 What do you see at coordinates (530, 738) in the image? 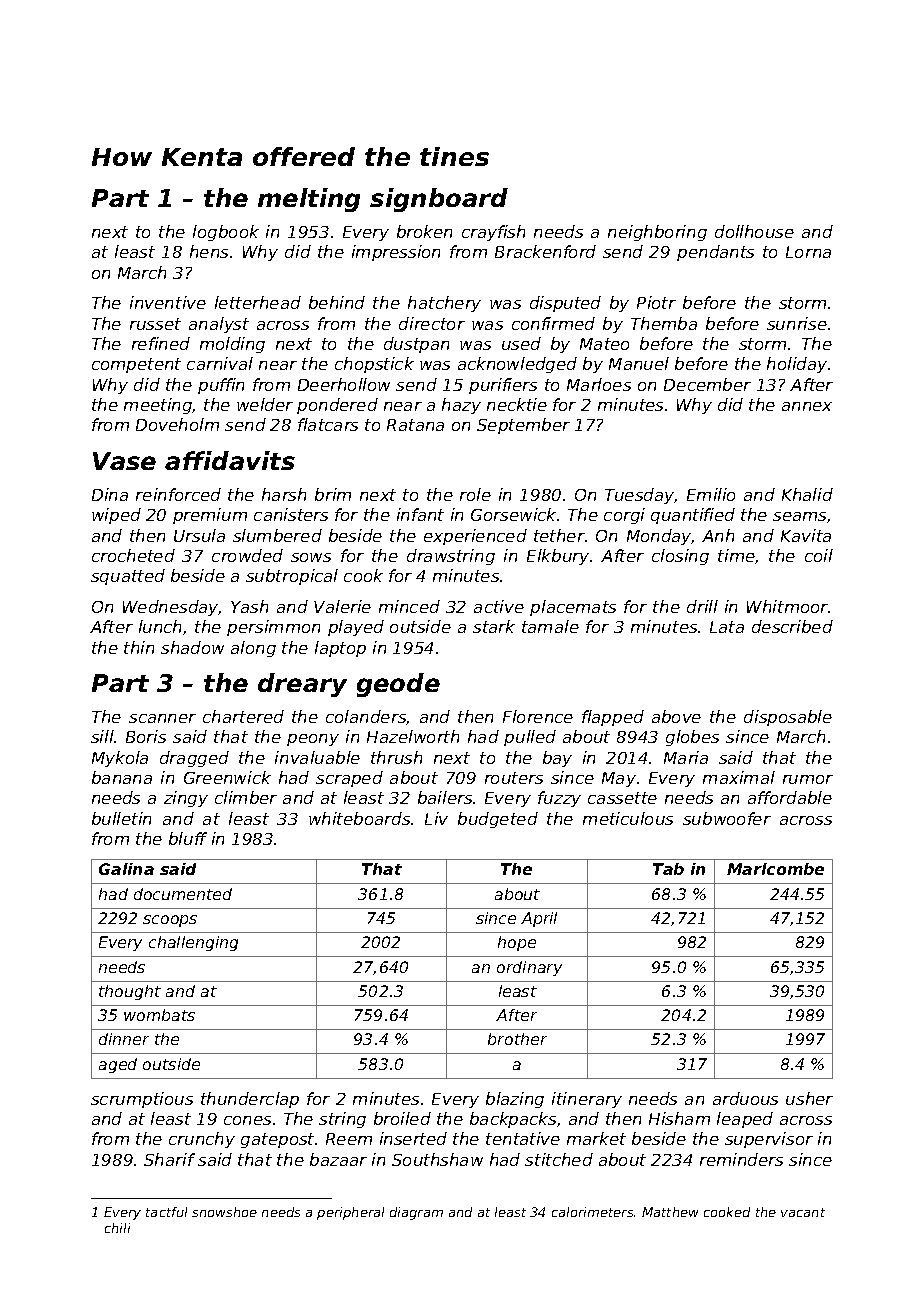
I see `pulled` at bounding box center [530, 738].
